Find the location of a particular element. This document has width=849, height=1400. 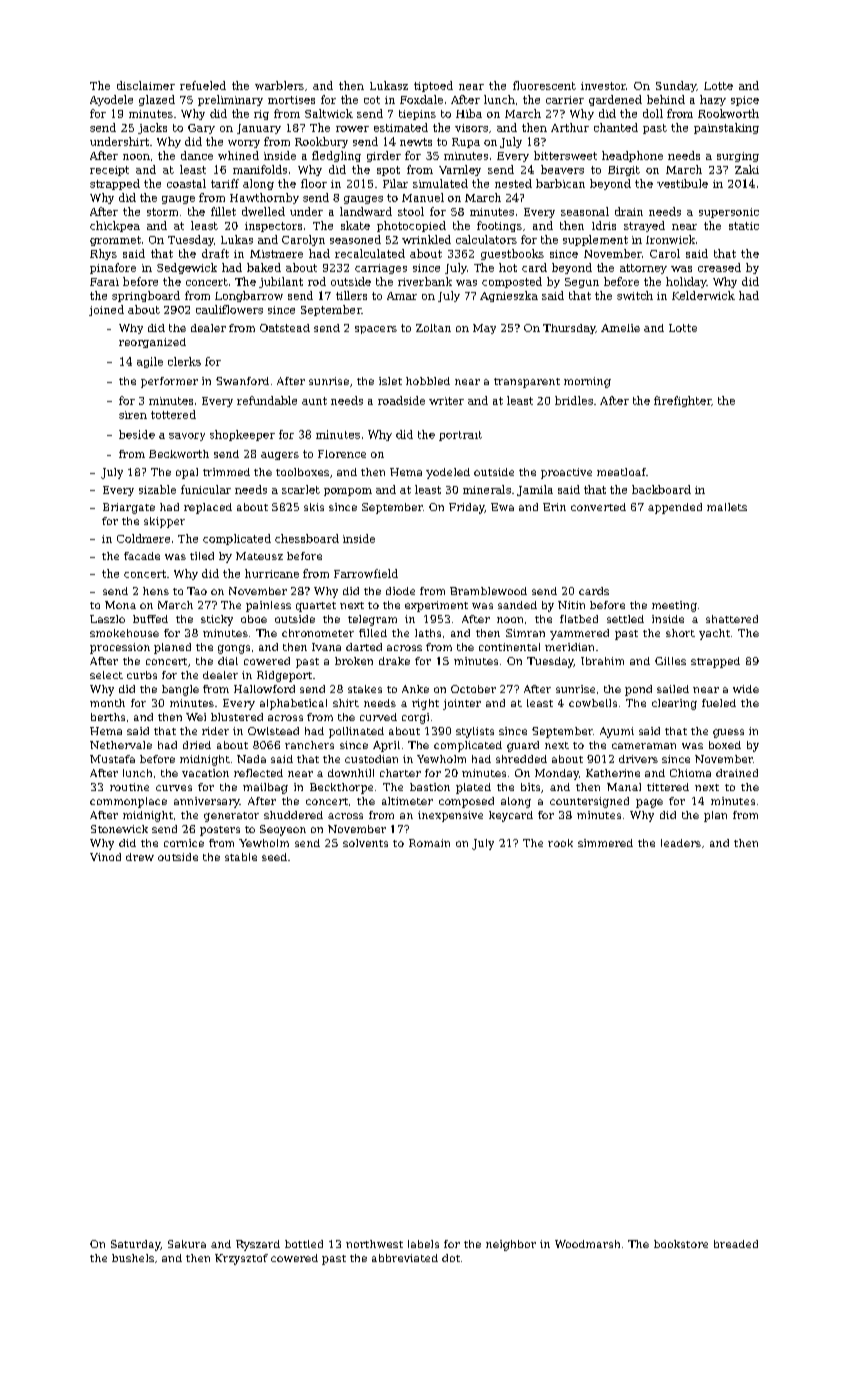

select is located at coordinates (106, 675).
